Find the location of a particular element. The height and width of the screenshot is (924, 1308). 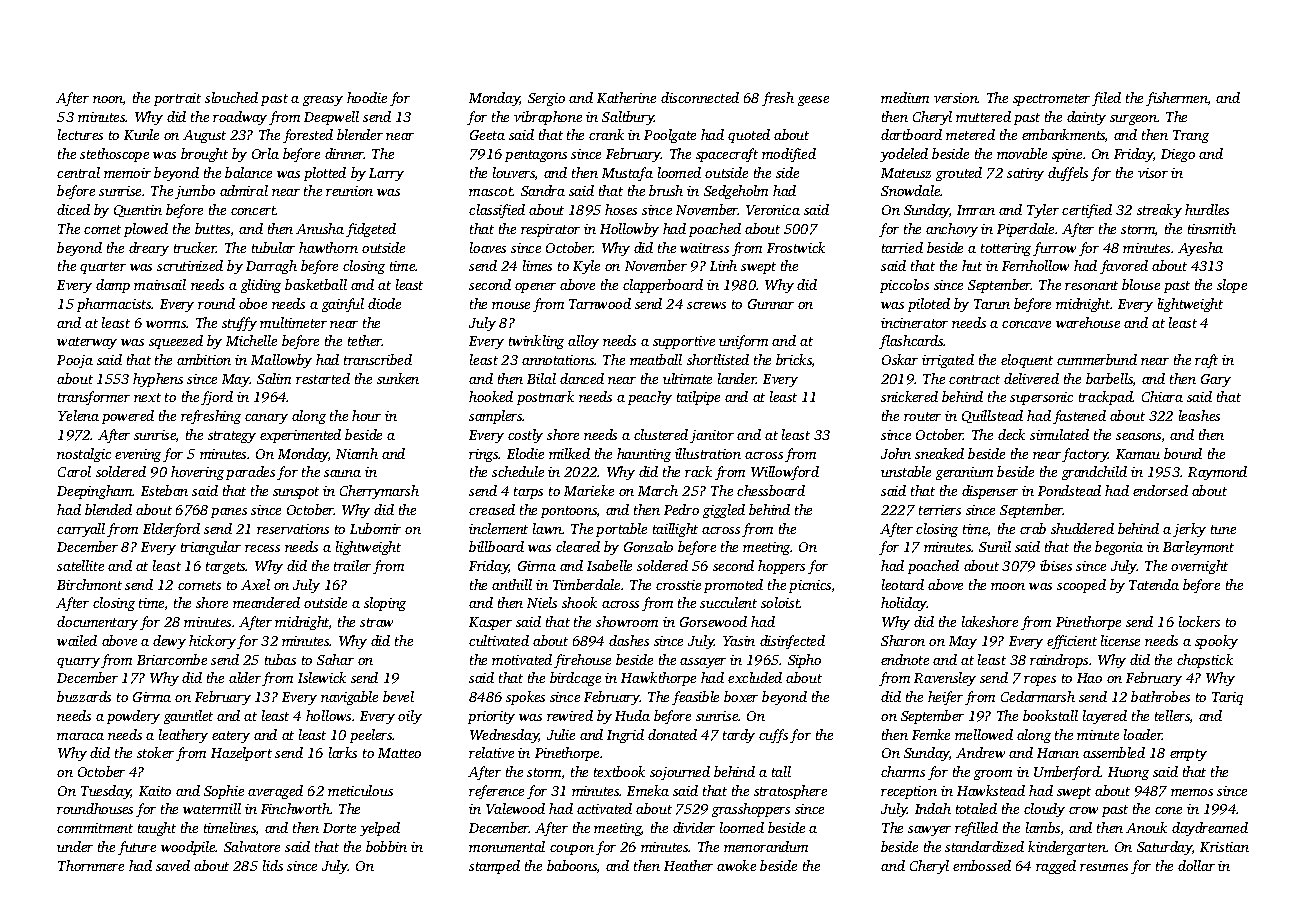

noon is located at coordinates (108, 99).
